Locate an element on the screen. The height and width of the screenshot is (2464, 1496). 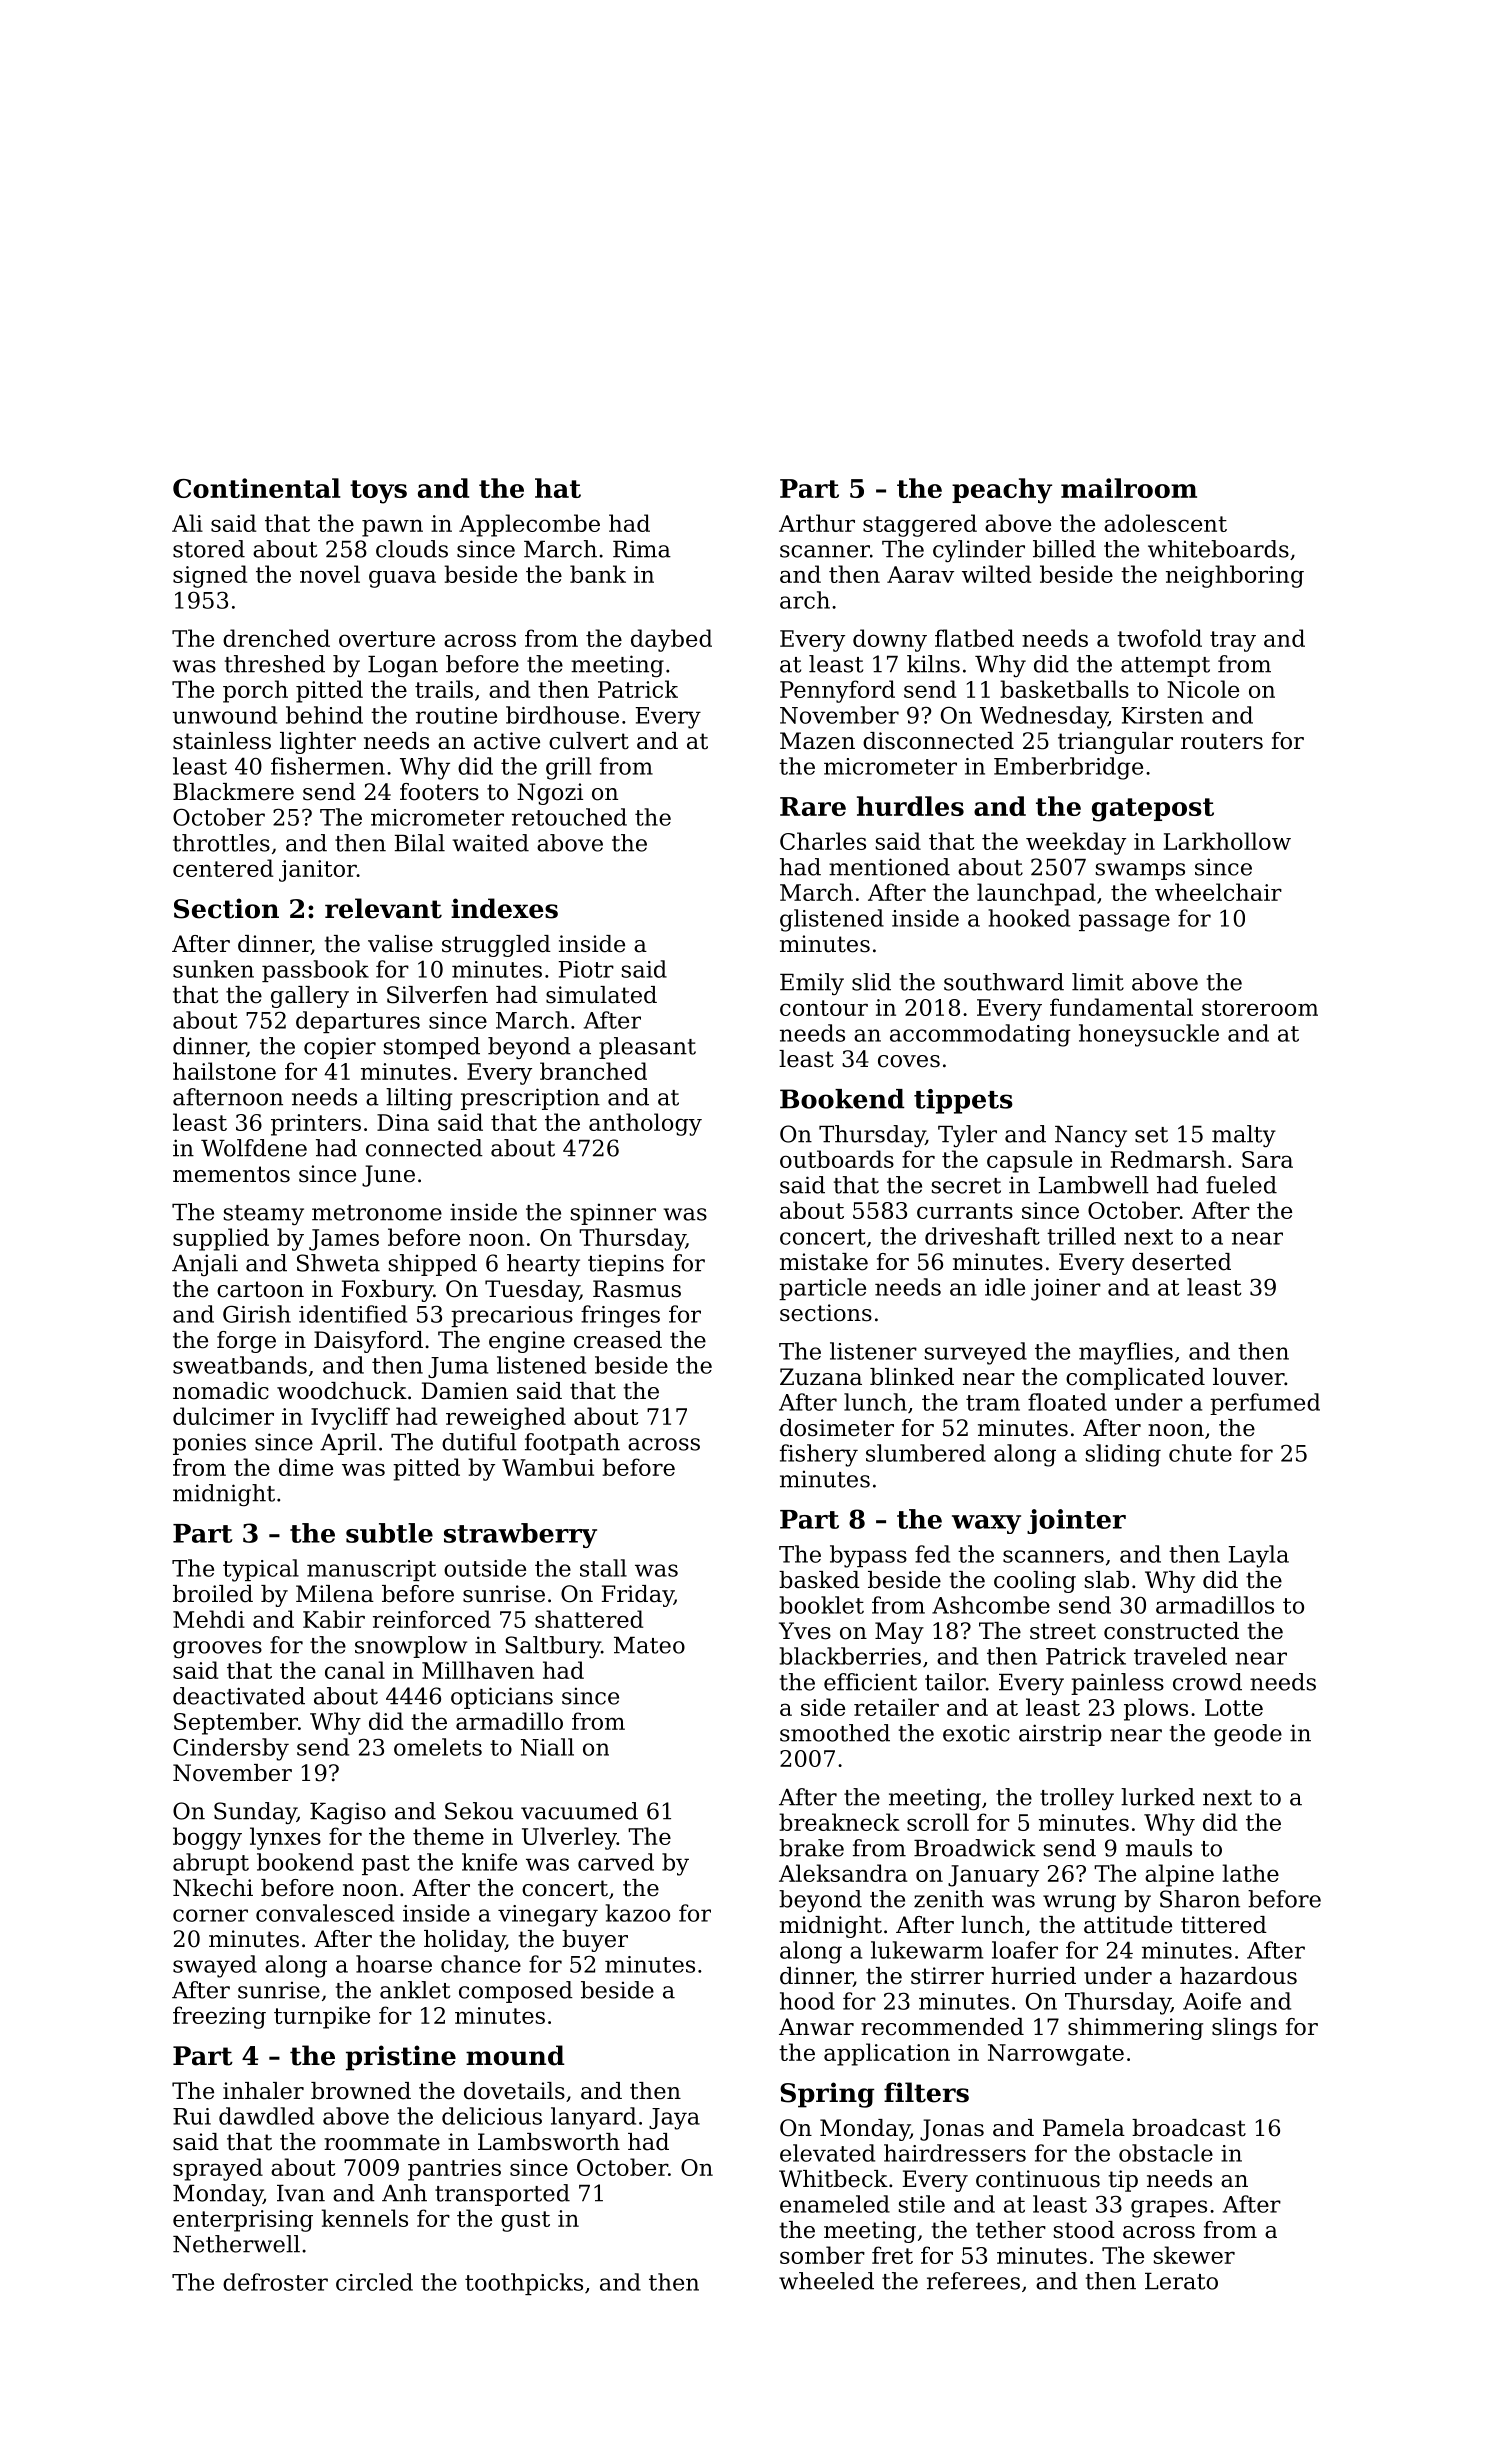
defroster is located at coordinates (275, 2282).
